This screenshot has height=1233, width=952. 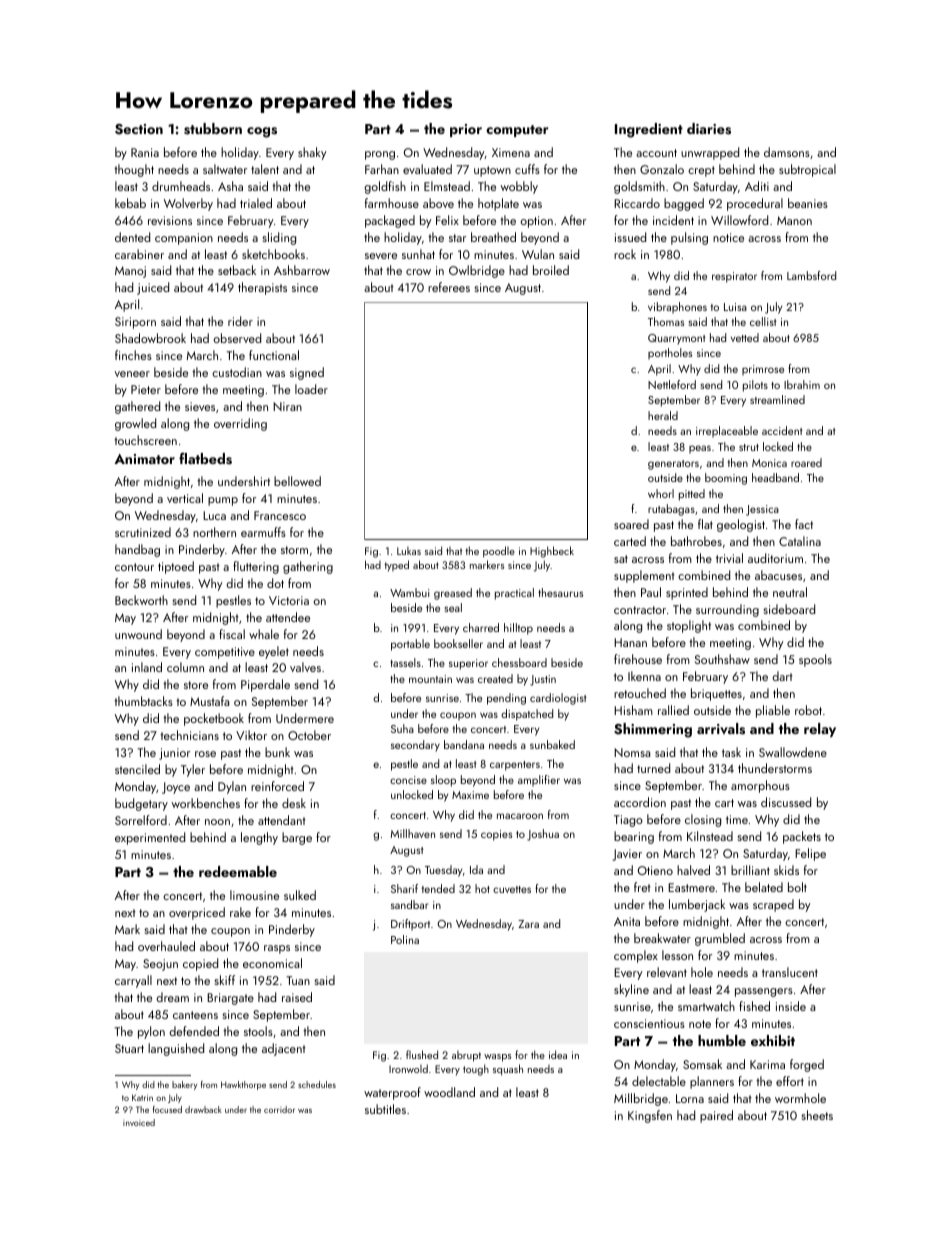 I want to click on inland, so click(x=147, y=667).
